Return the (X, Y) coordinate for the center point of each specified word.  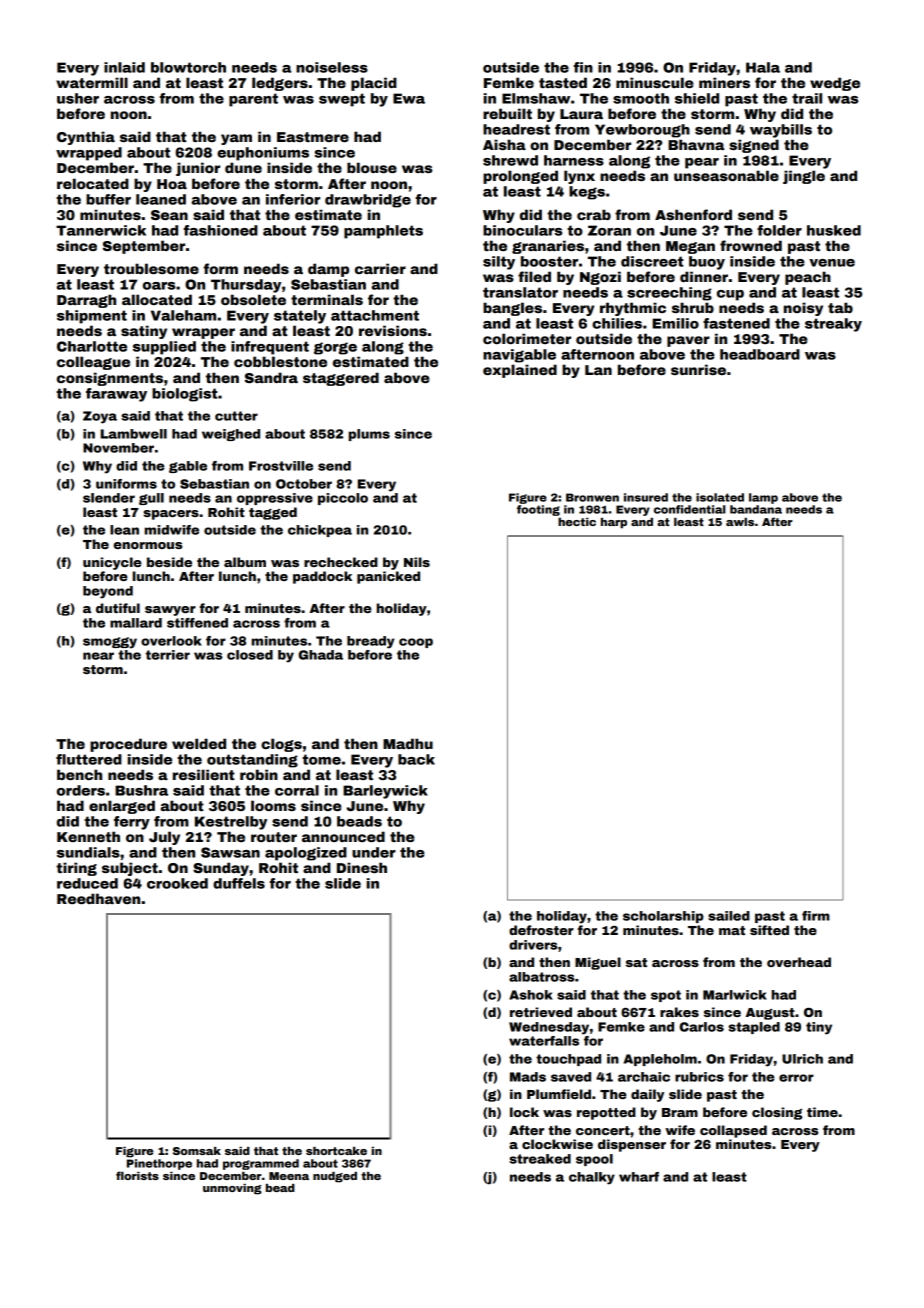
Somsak (197, 1151)
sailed (729, 916)
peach (808, 278)
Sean (169, 215)
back (416, 759)
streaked (540, 1159)
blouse (372, 167)
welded (199, 743)
